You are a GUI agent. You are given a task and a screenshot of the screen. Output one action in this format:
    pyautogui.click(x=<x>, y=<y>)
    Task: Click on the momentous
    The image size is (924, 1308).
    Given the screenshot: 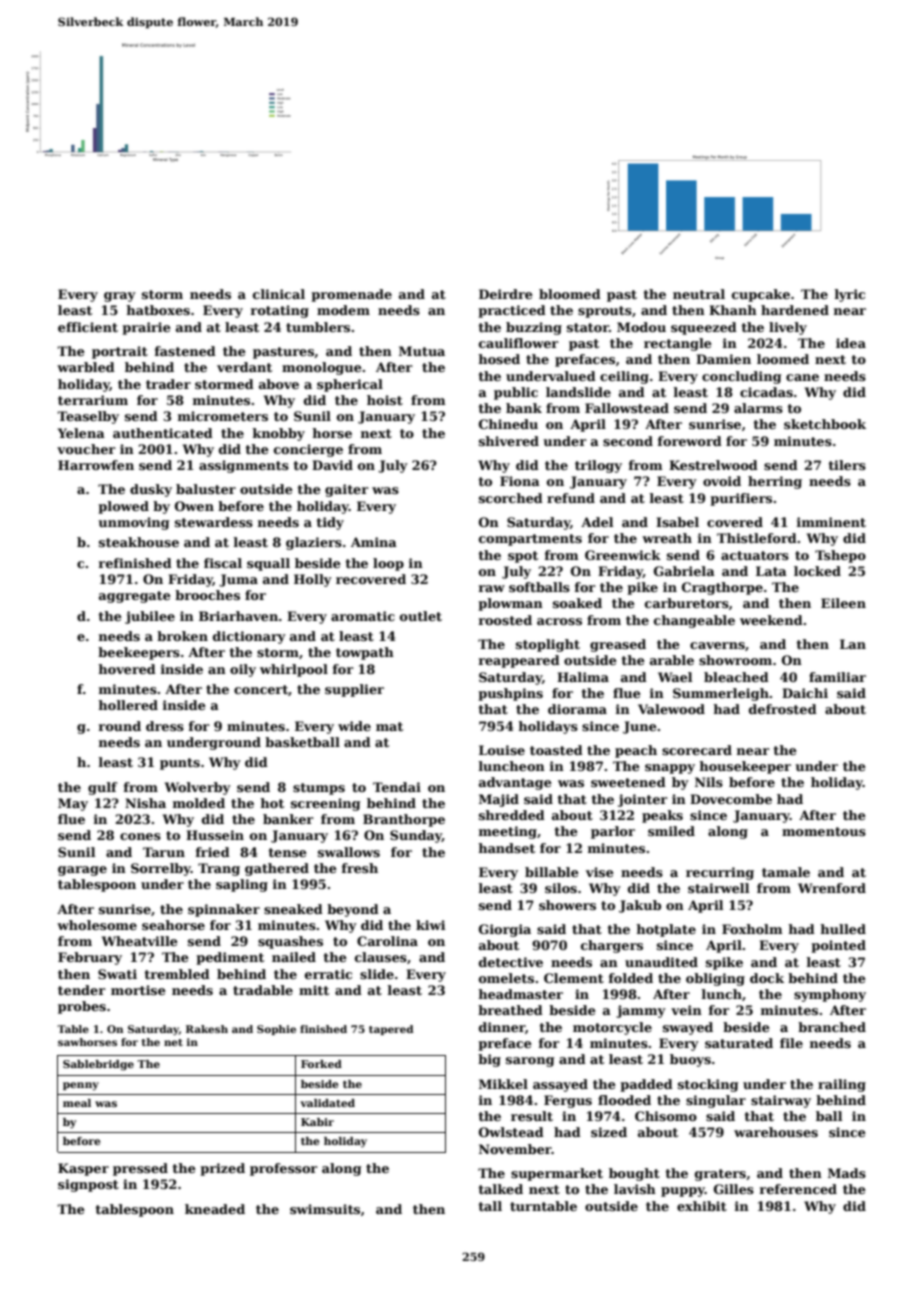 What is the action you would take?
    pyautogui.click(x=824, y=831)
